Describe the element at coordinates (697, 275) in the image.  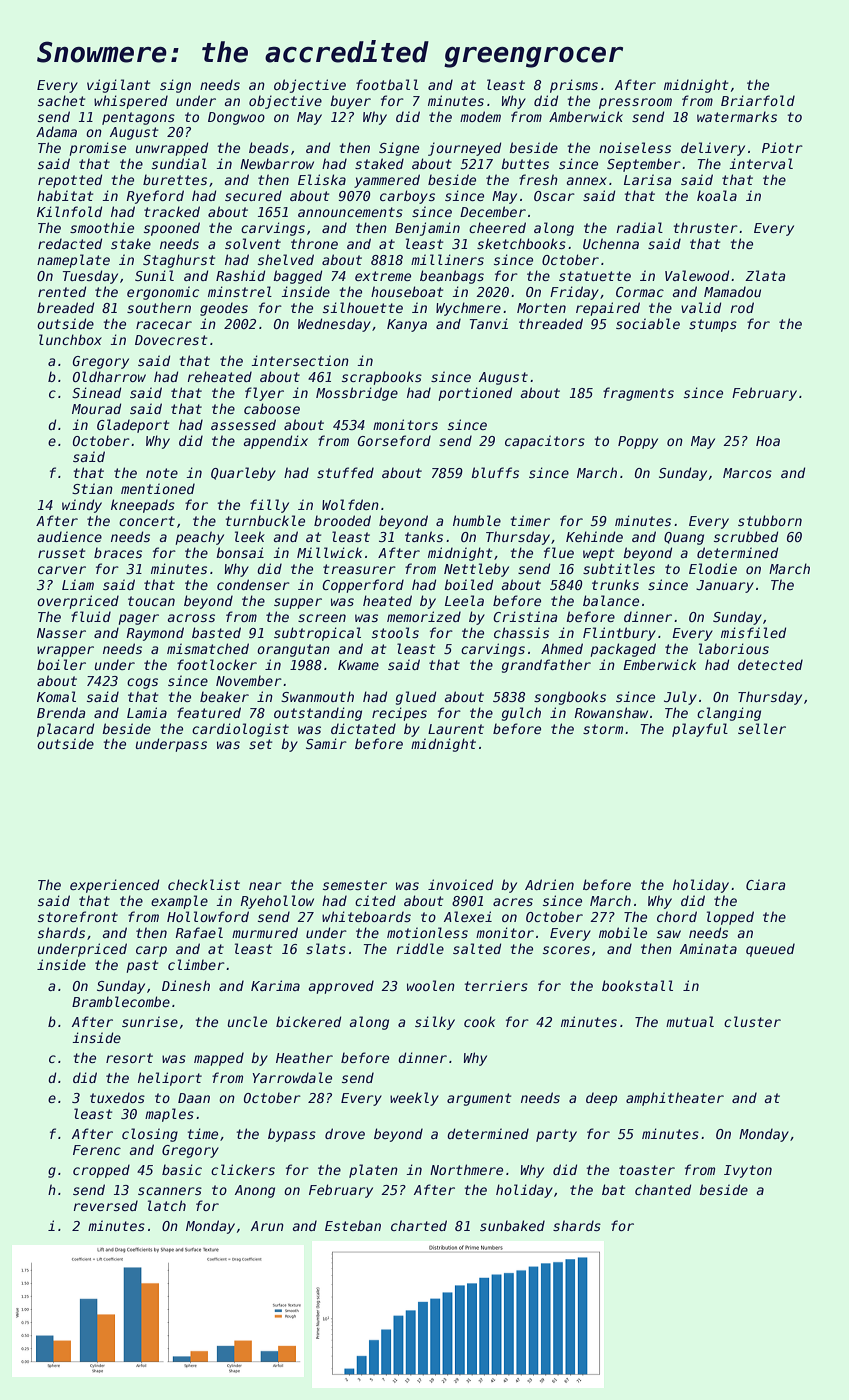
I see `Valewood` at that location.
